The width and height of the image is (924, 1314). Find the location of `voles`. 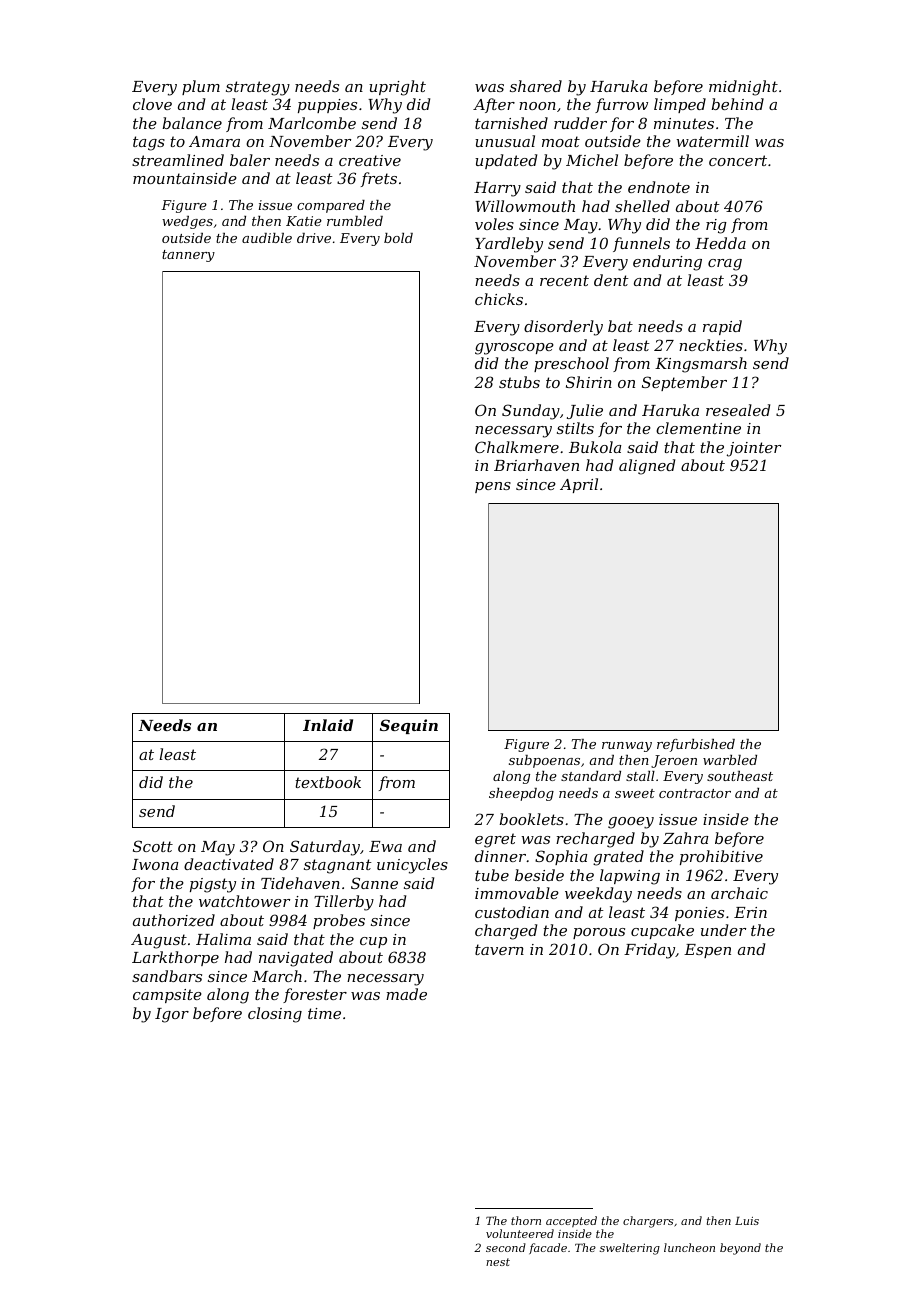

voles is located at coordinates (494, 224).
